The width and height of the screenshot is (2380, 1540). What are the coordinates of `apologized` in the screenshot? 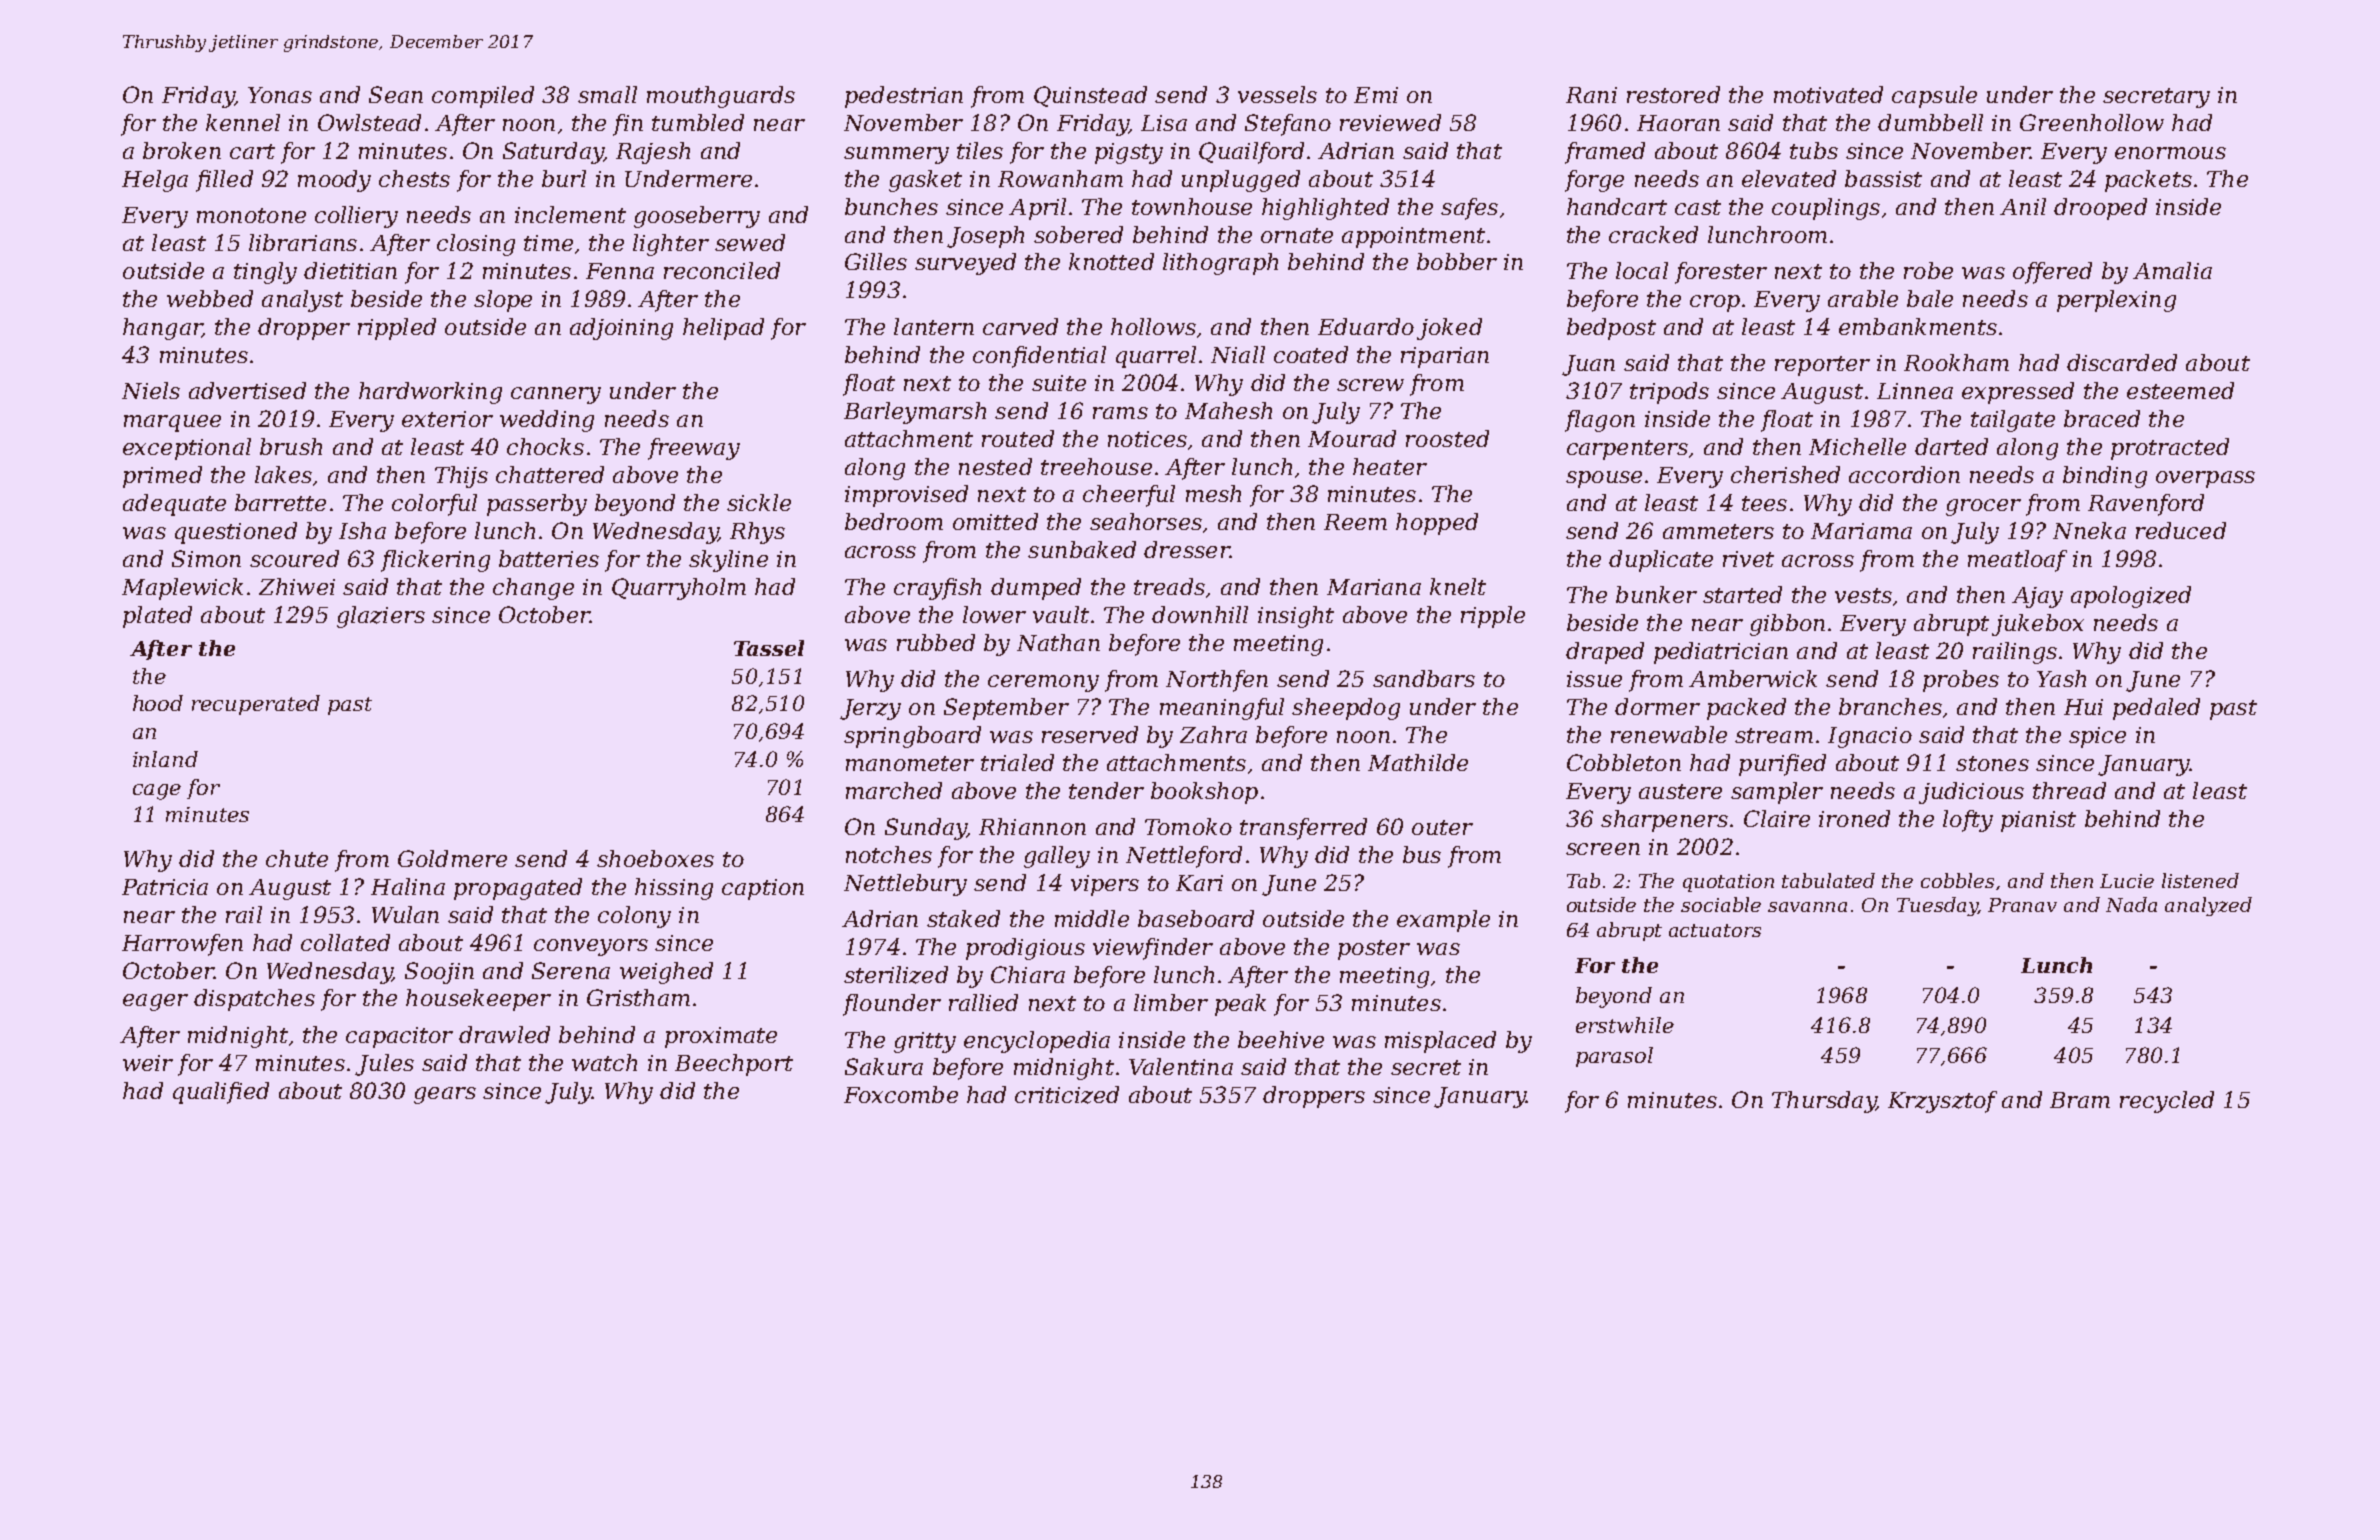 It's located at (2131, 597).
